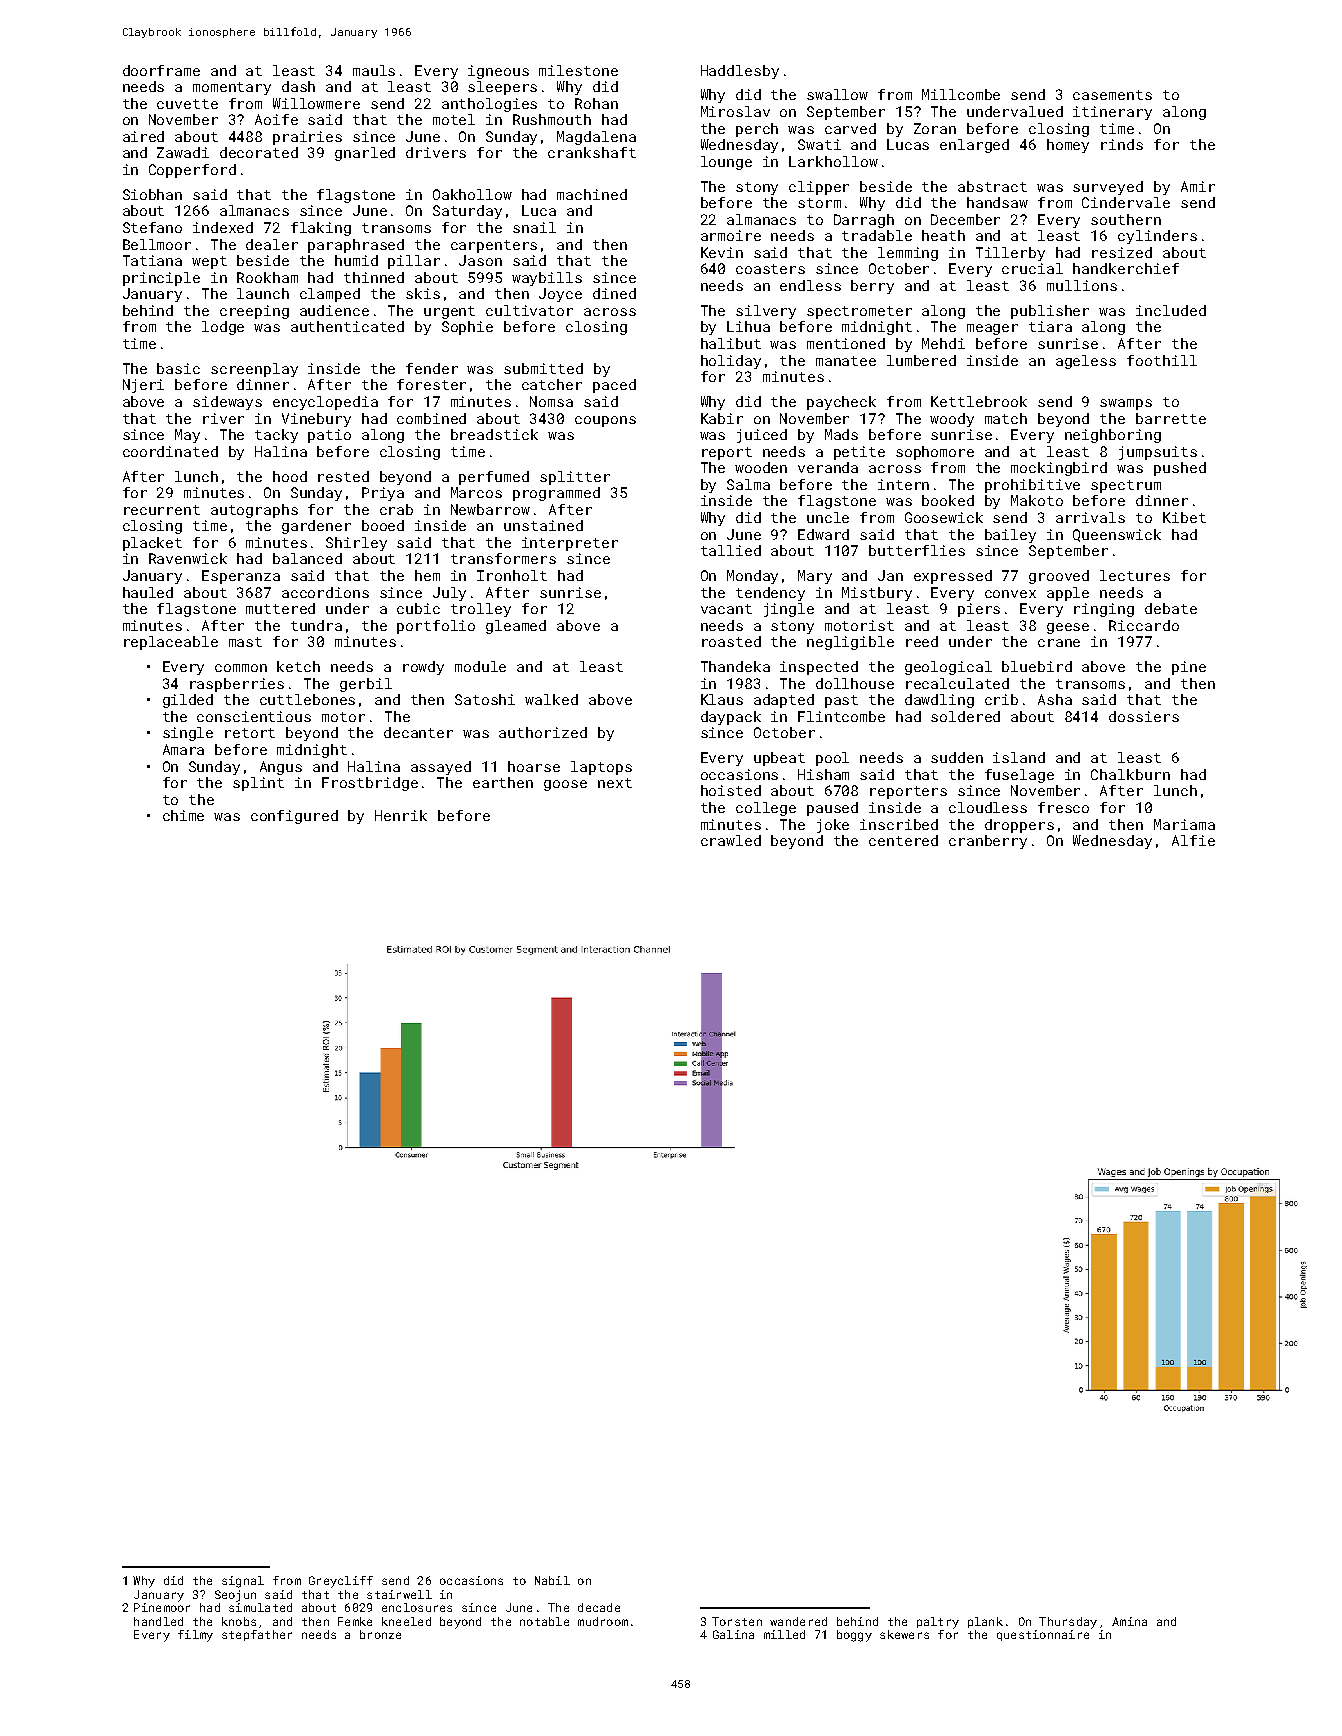 The image size is (1342, 1736). Describe the element at coordinates (1122, 252) in the screenshot. I see `resized` at that location.
